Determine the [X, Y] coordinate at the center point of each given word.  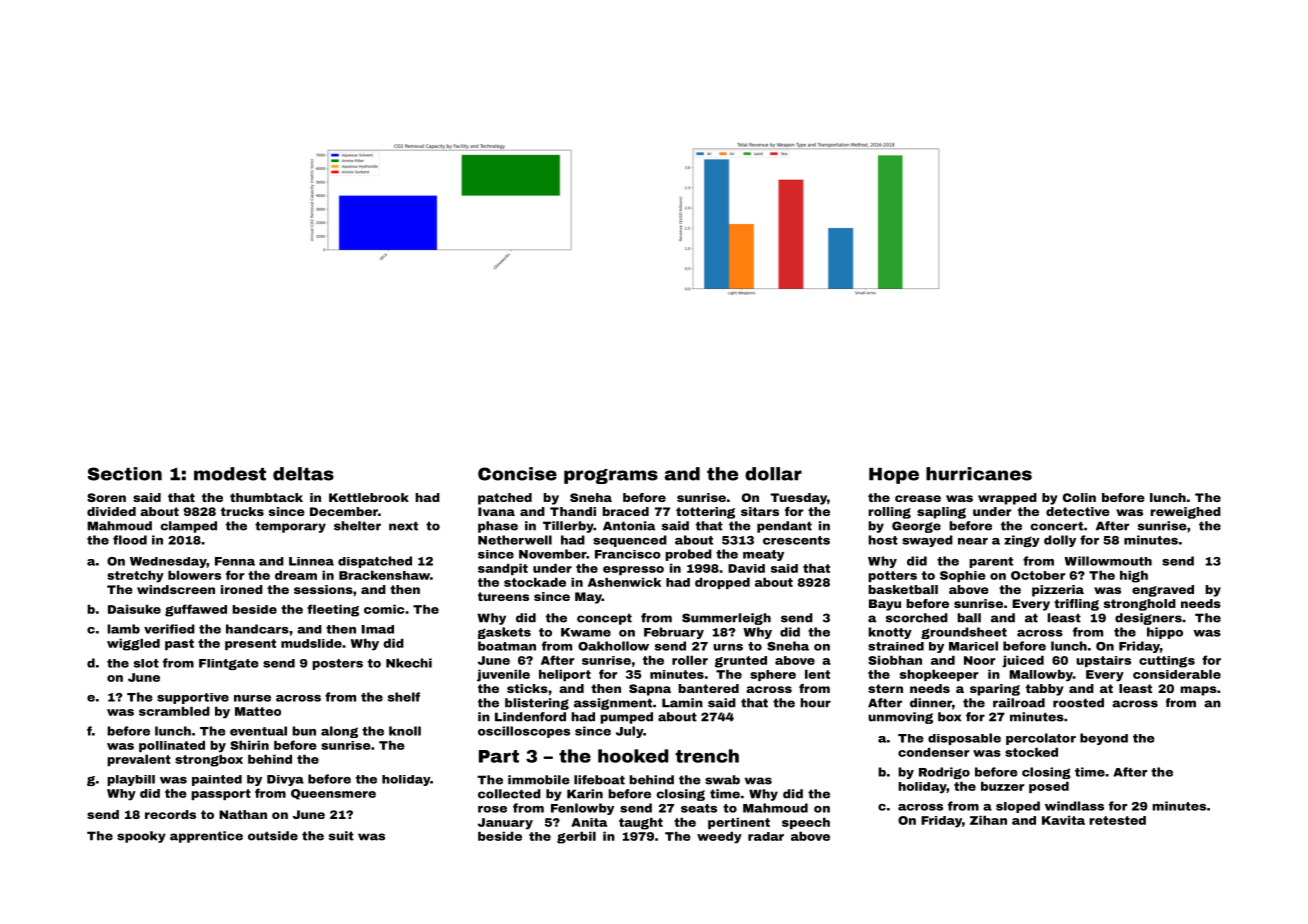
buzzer [1002, 786]
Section [125, 474]
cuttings [1167, 662]
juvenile [503, 675]
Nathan [243, 814]
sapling [941, 513]
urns [728, 647]
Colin [1079, 497]
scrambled [174, 711]
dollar [773, 474]
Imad [378, 629]
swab [722, 780]
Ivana [496, 511]
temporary [290, 527]
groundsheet [964, 633]
